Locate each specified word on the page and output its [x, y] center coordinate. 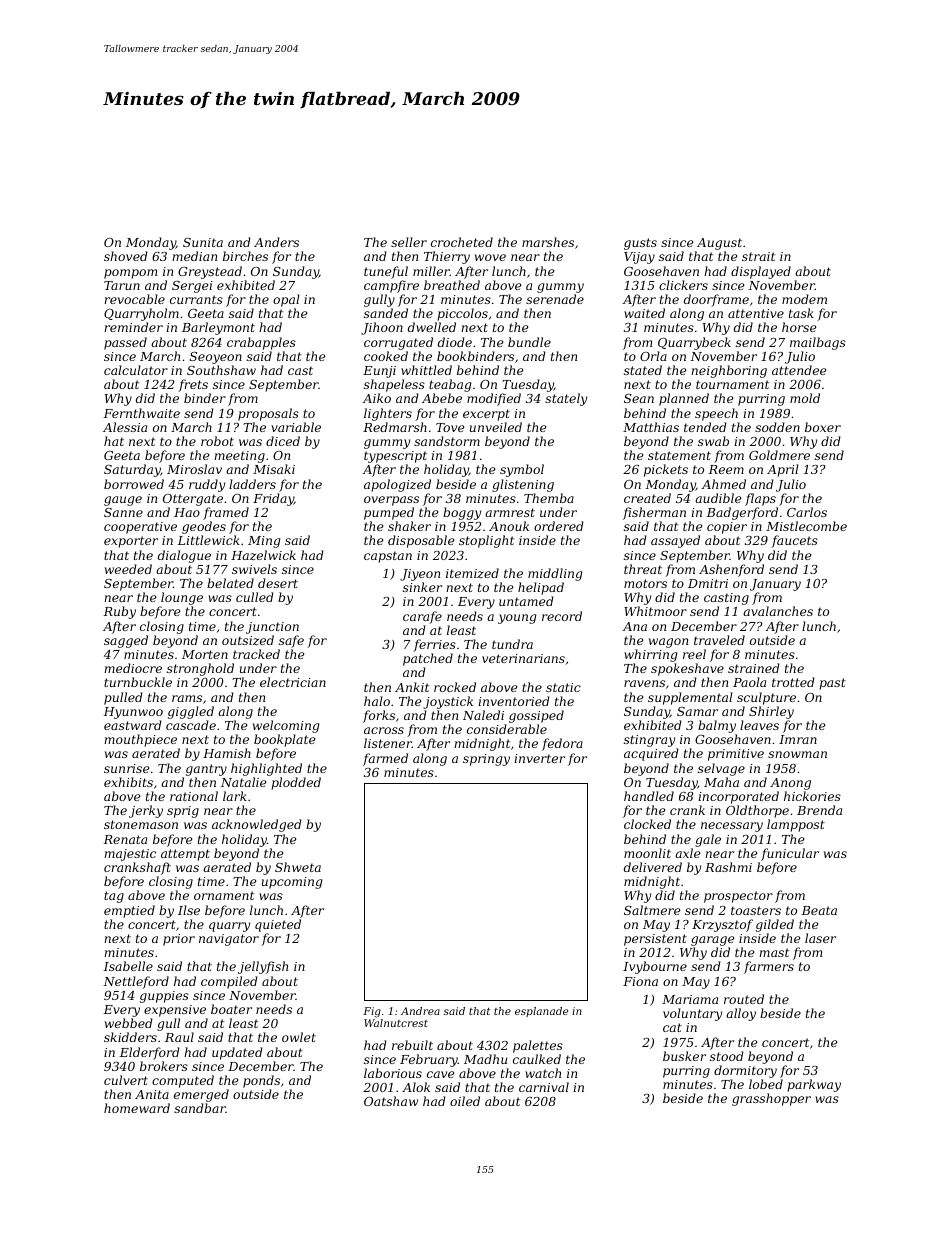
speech [716, 414]
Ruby [119, 612]
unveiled [496, 427]
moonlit [647, 853]
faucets [794, 541]
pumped [389, 513]
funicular [790, 854]
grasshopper [771, 1099]
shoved [126, 256]
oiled [465, 1101]
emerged [201, 1095]
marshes [548, 242]
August [718, 245]
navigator [229, 940]
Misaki [274, 469]
